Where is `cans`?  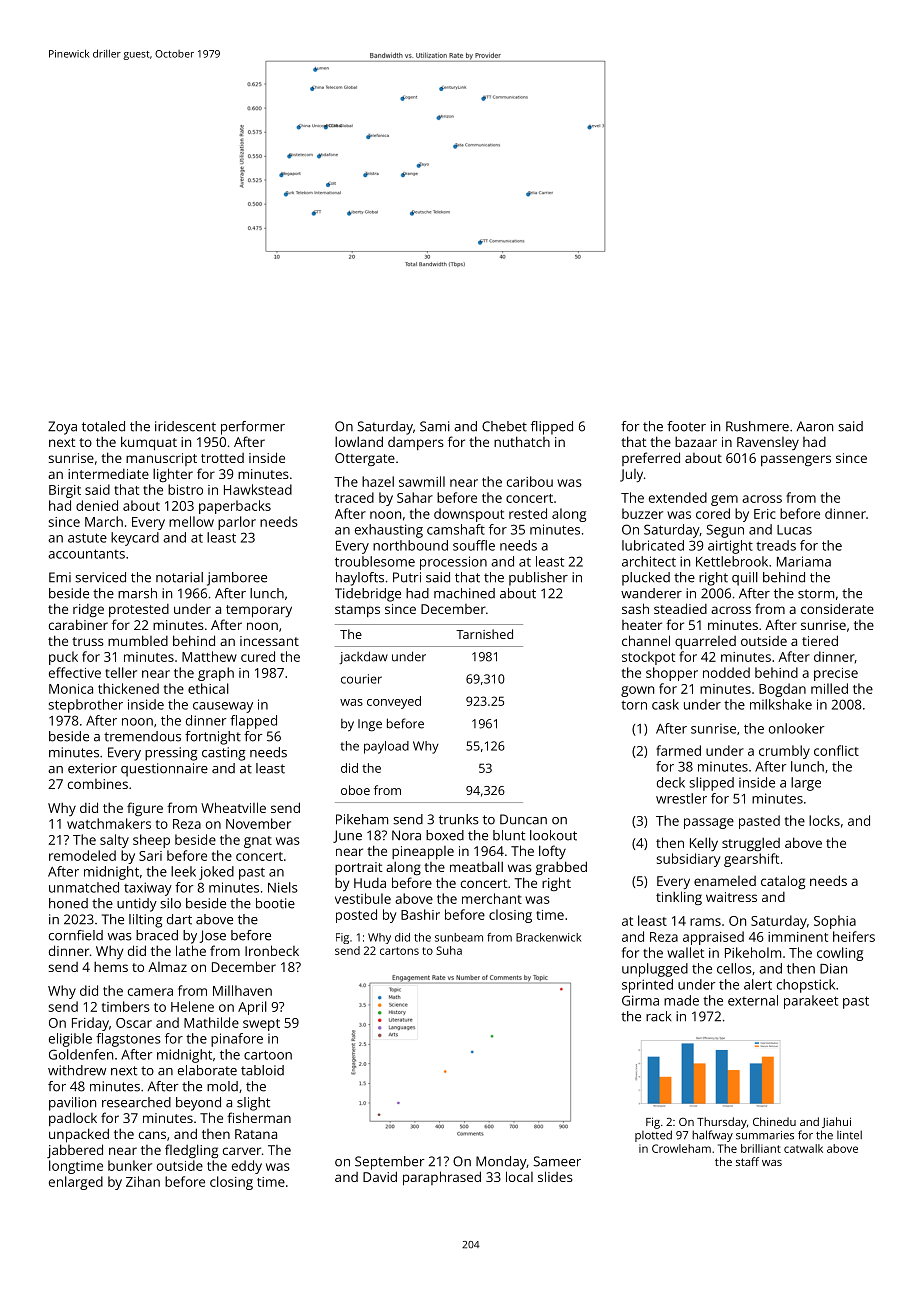
cans is located at coordinates (152, 1135).
